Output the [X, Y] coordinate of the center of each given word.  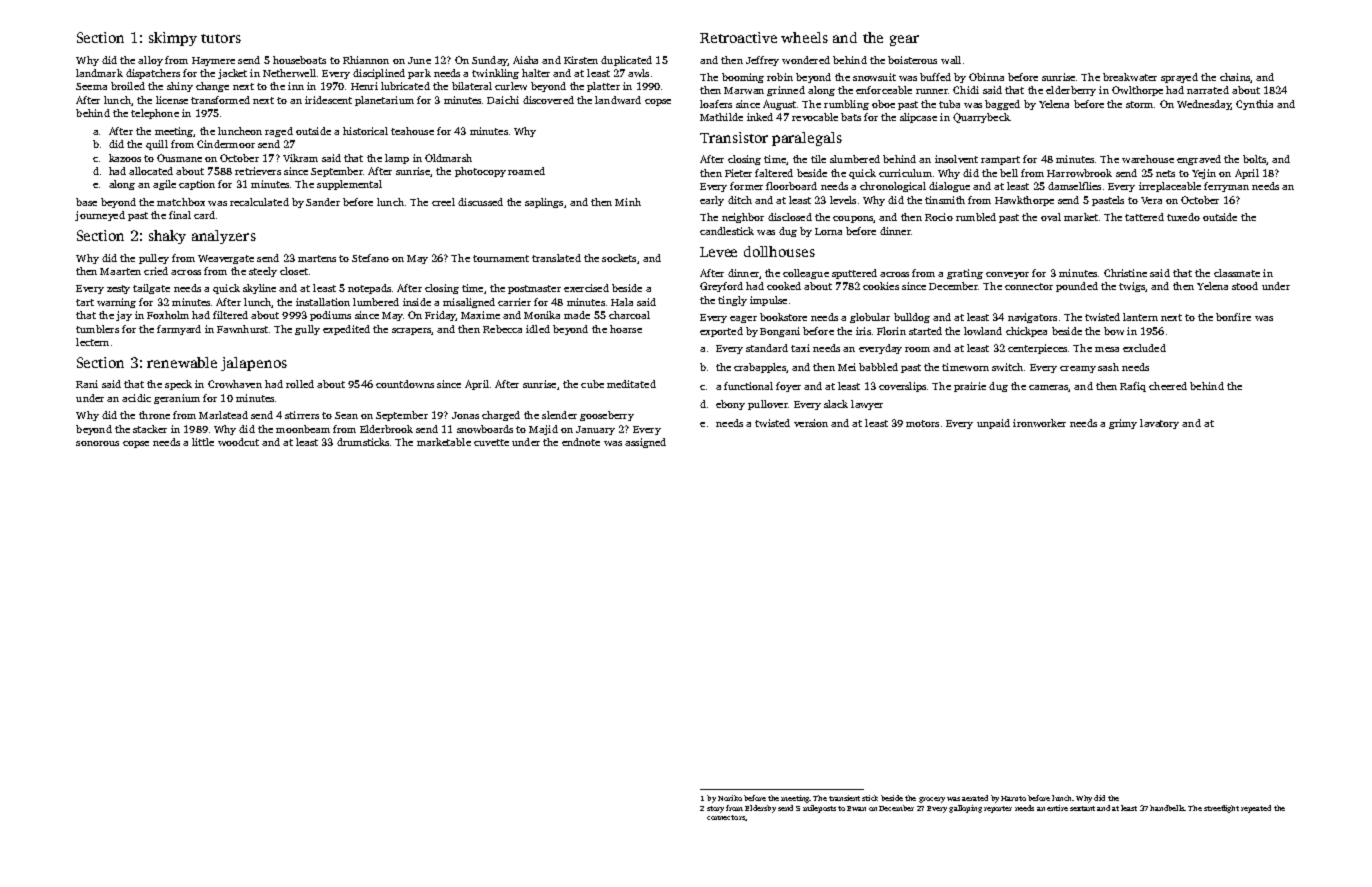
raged [279, 132]
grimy [1123, 424]
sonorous [97, 443]
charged [501, 416]
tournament [501, 258]
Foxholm [168, 315]
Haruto [1013, 798]
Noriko [730, 798]
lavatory [1159, 424]
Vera [1151, 200]
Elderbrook [386, 429]
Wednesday [1204, 105]
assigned [645, 443]
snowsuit [874, 77]
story [715, 809]
